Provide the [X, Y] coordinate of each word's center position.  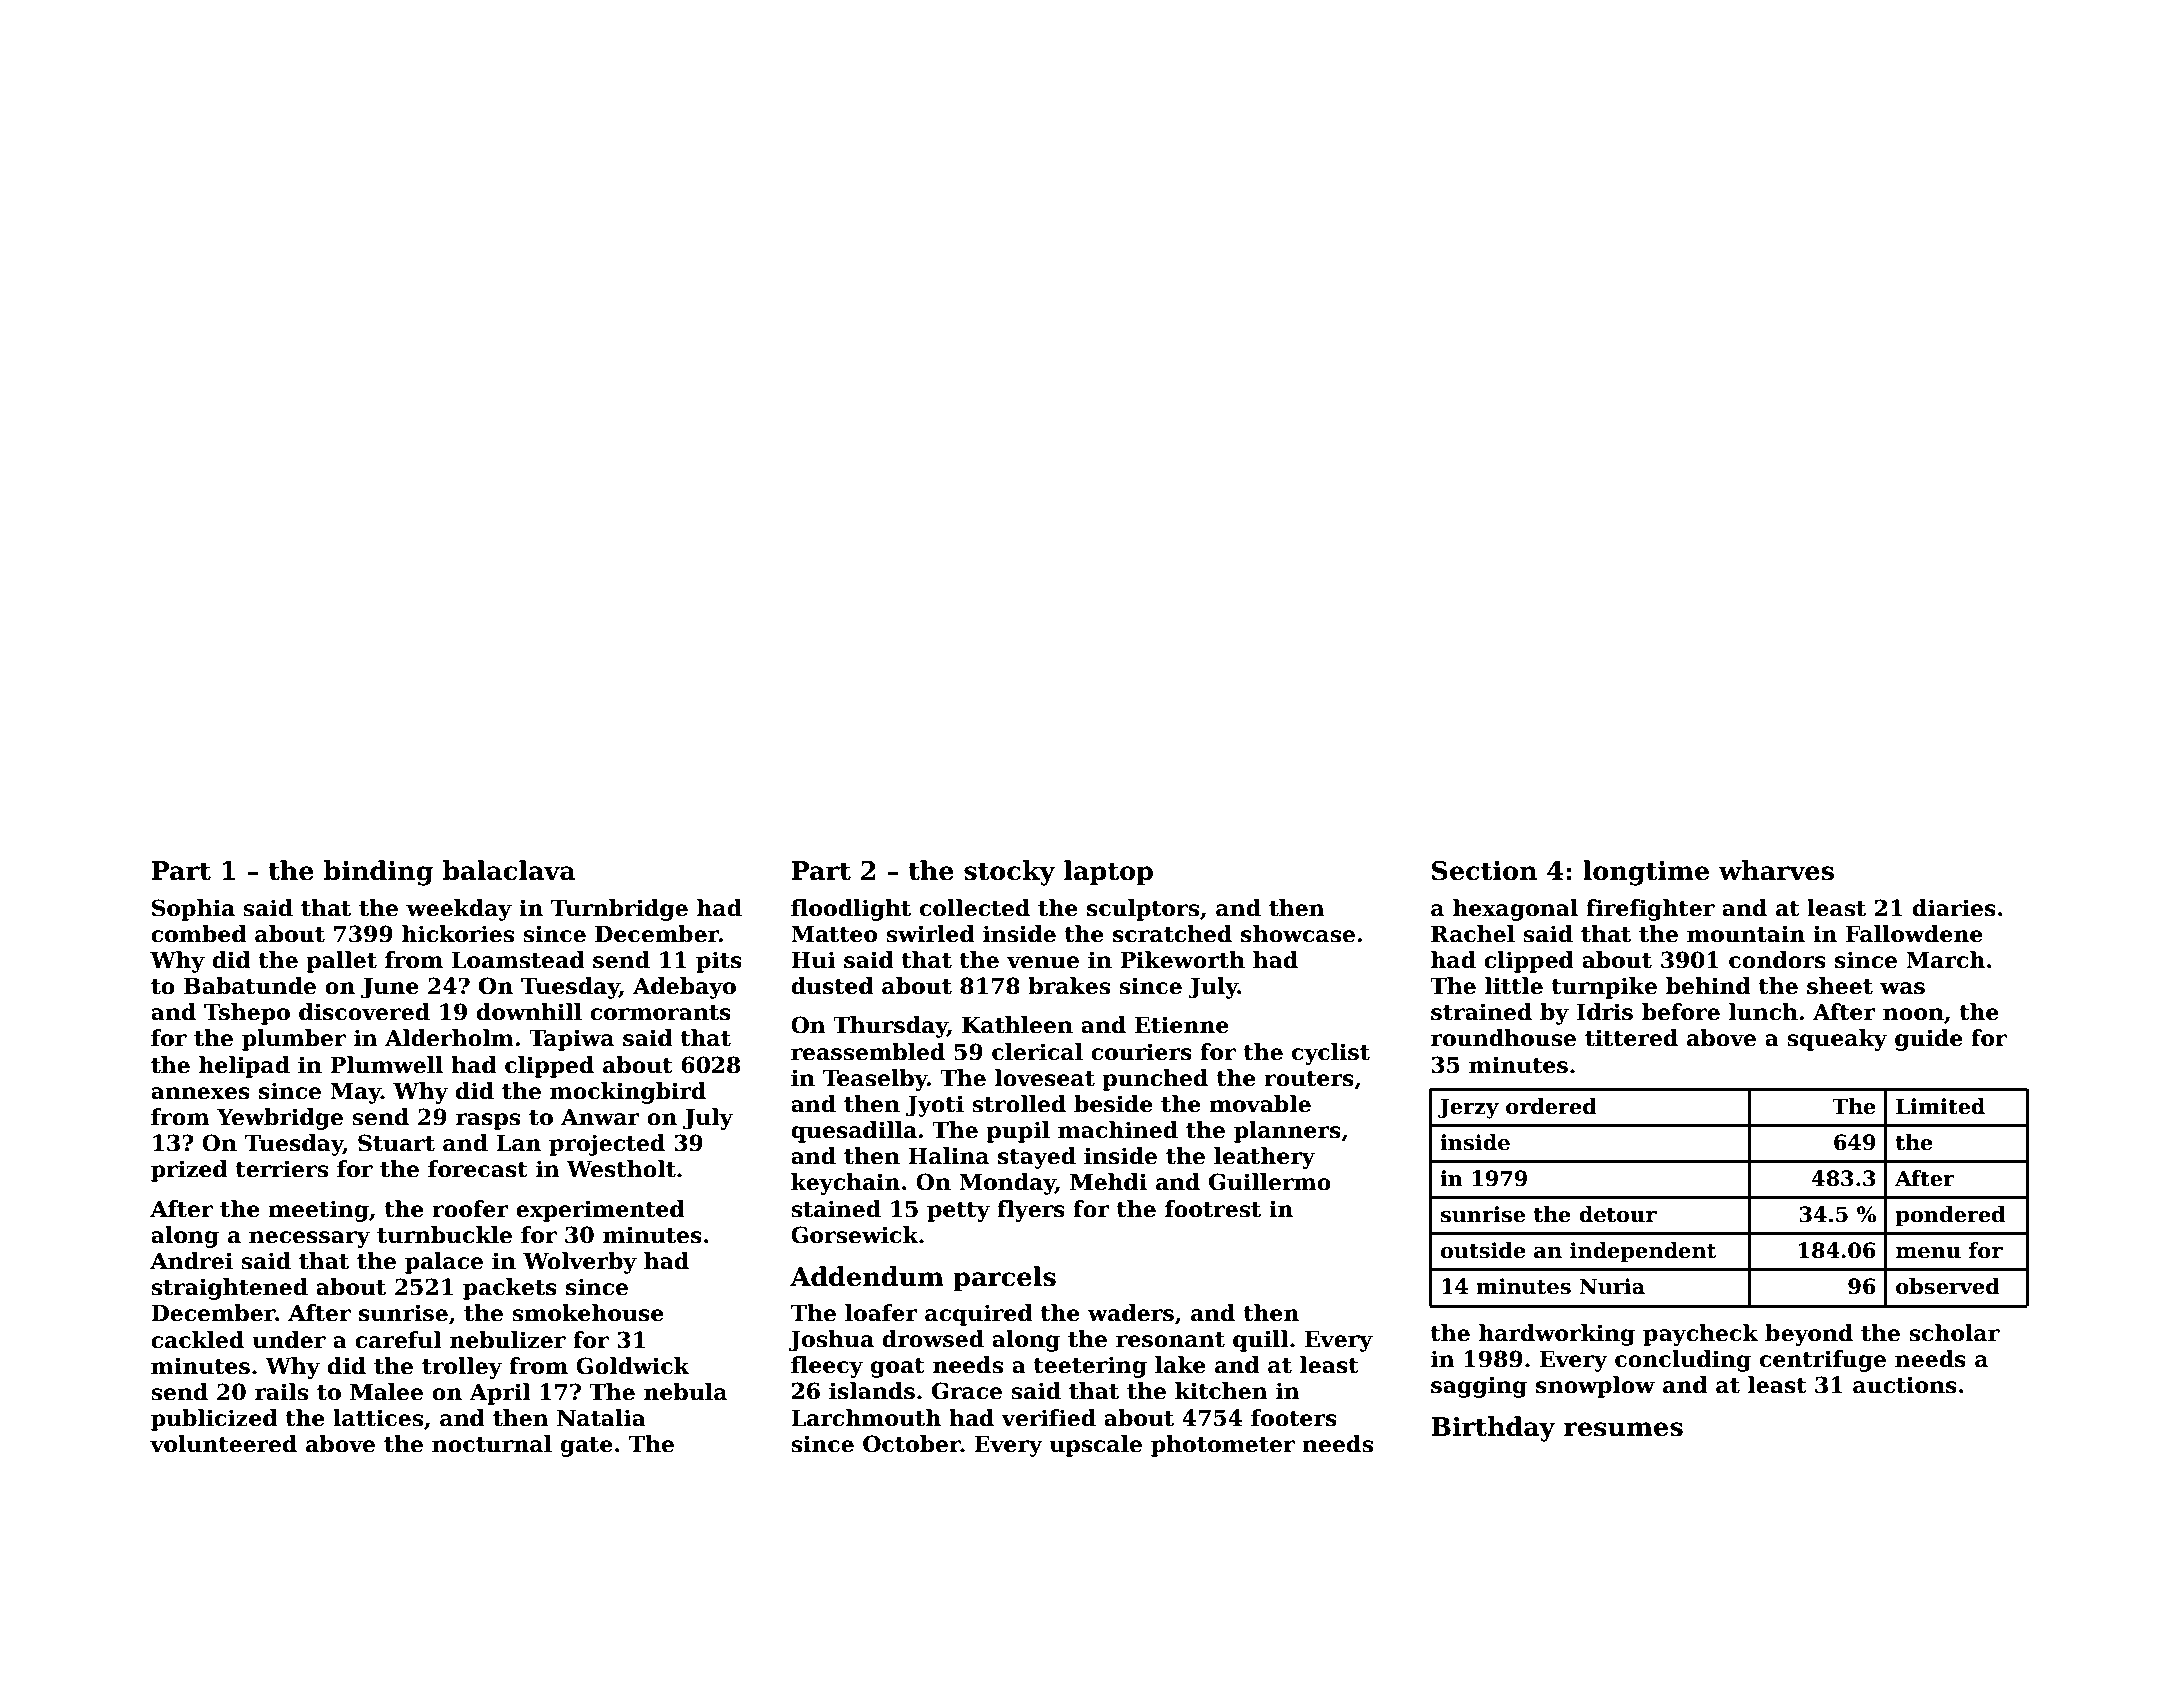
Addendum [867, 1276]
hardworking [1557, 1335]
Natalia [601, 1418]
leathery [1264, 1158]
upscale [1095, 1446]
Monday [1007, 1184]
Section [1484, 871]
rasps [488, 1121]
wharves [1776, 870]
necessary [309, 1239]
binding [378, 873]
